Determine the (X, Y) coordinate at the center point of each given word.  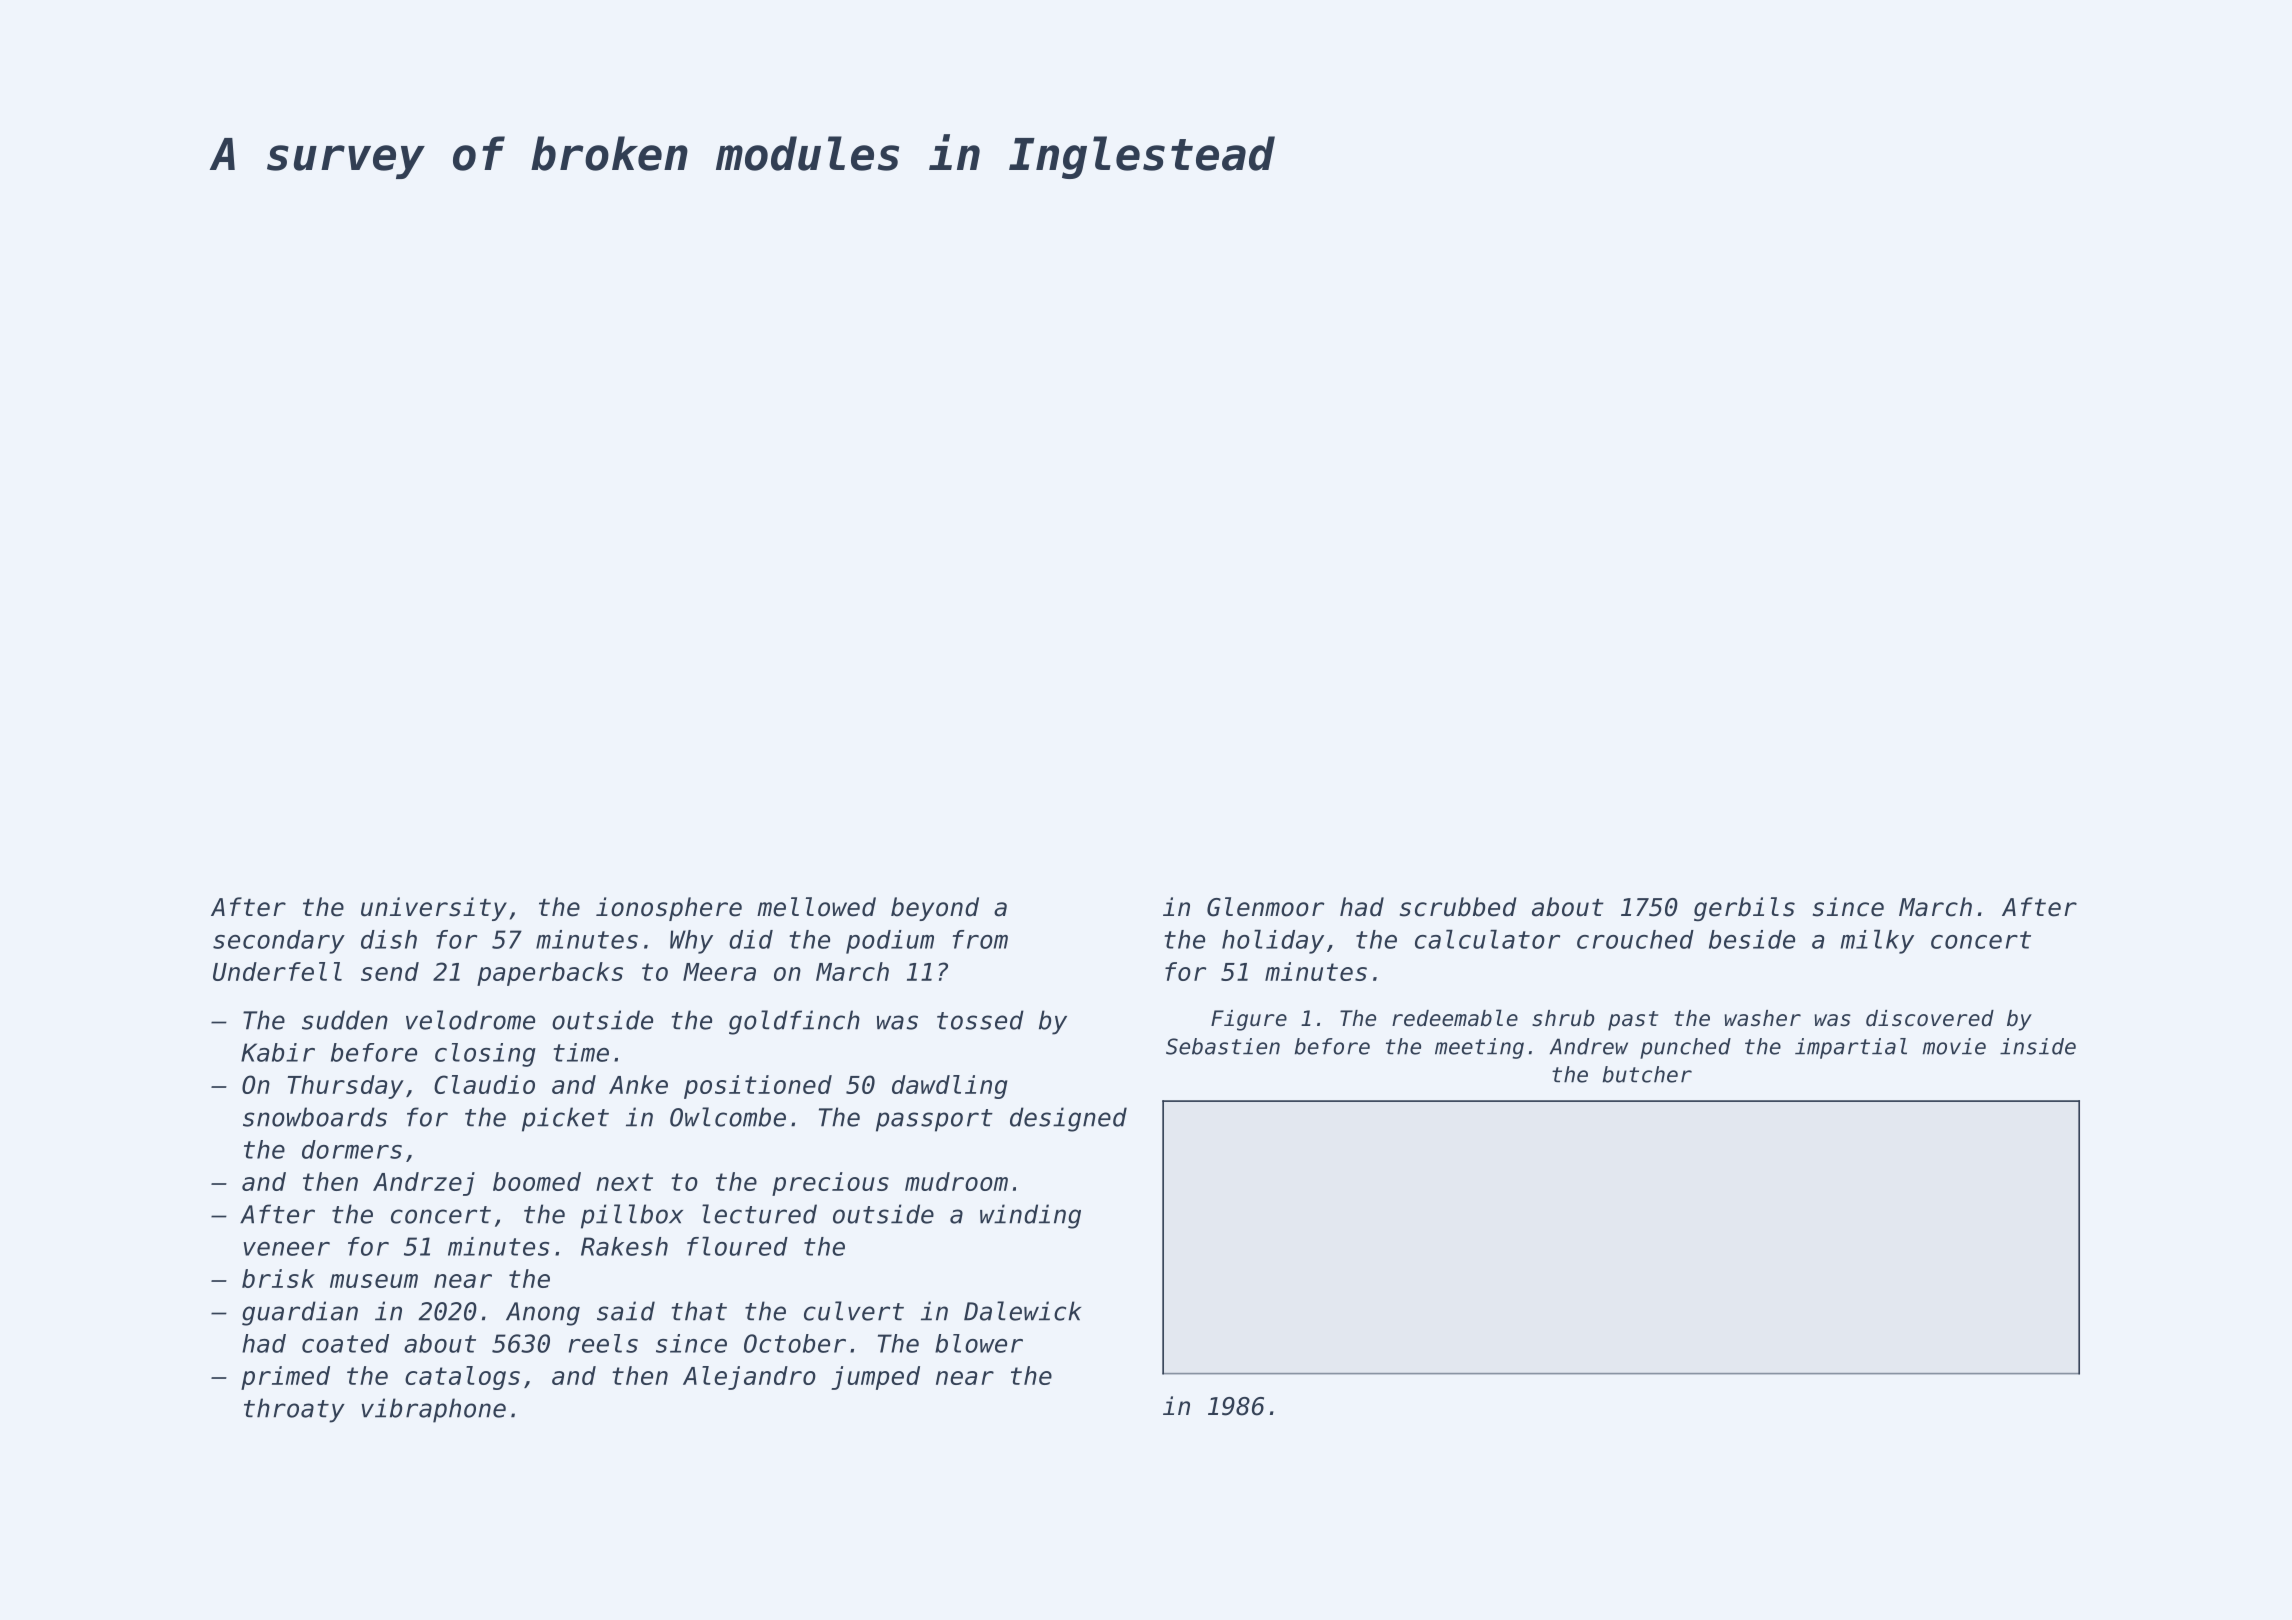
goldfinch (794, 1022)
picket (565, 1119)
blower (979, 1343)
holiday (1273, 941)
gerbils (1744, 909)
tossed (980, 1020)
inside (2038, 1046)
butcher (1647, 1074)
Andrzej (424, 1184)
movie (1954, 1046)
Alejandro (749, 1378)
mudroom (956, 1181)
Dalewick (1022, 1311)
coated (345, 1343)
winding (1030, 1216)
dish (389, 939)
